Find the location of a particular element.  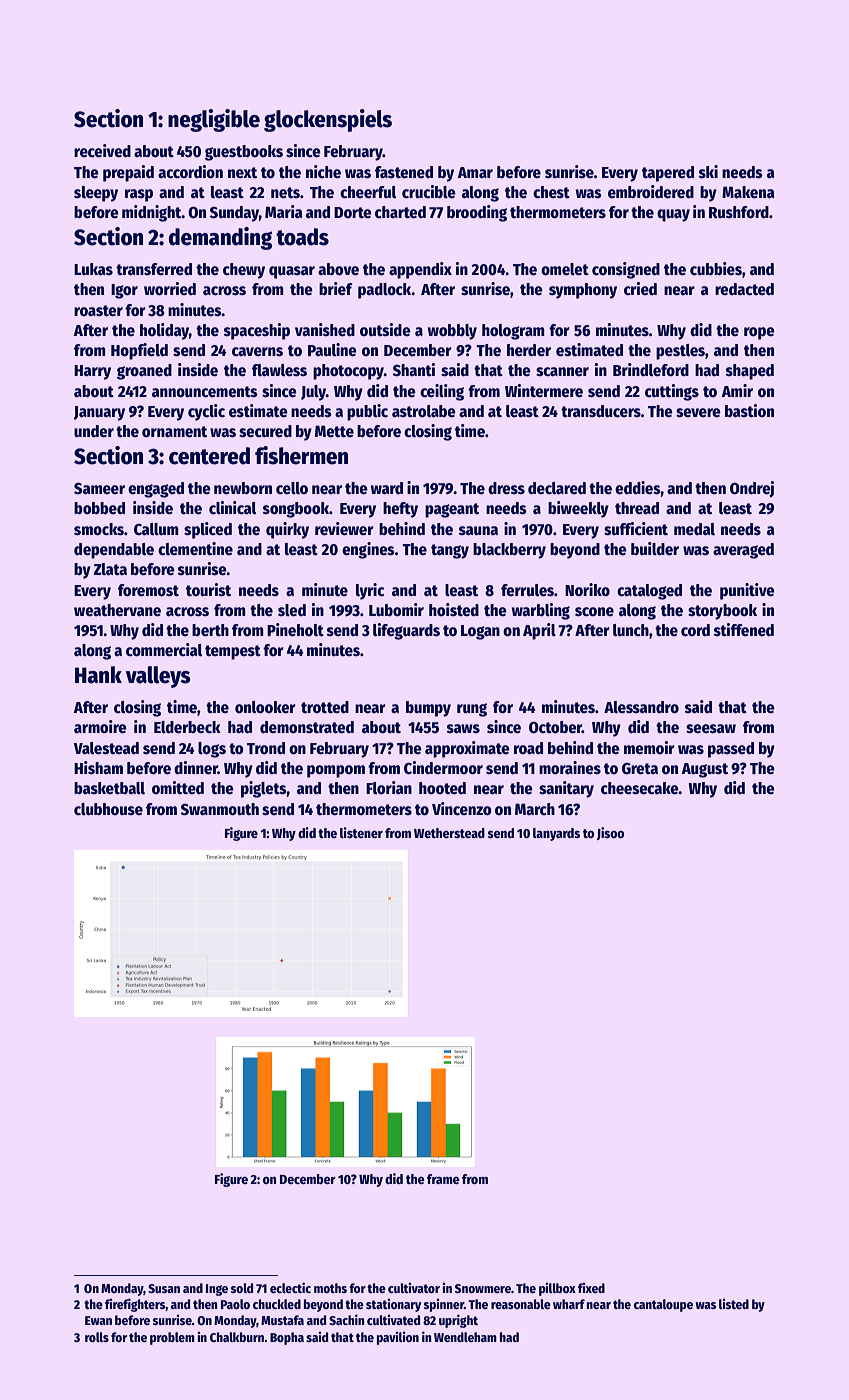

moths is located at coordinates (330, 1288).
